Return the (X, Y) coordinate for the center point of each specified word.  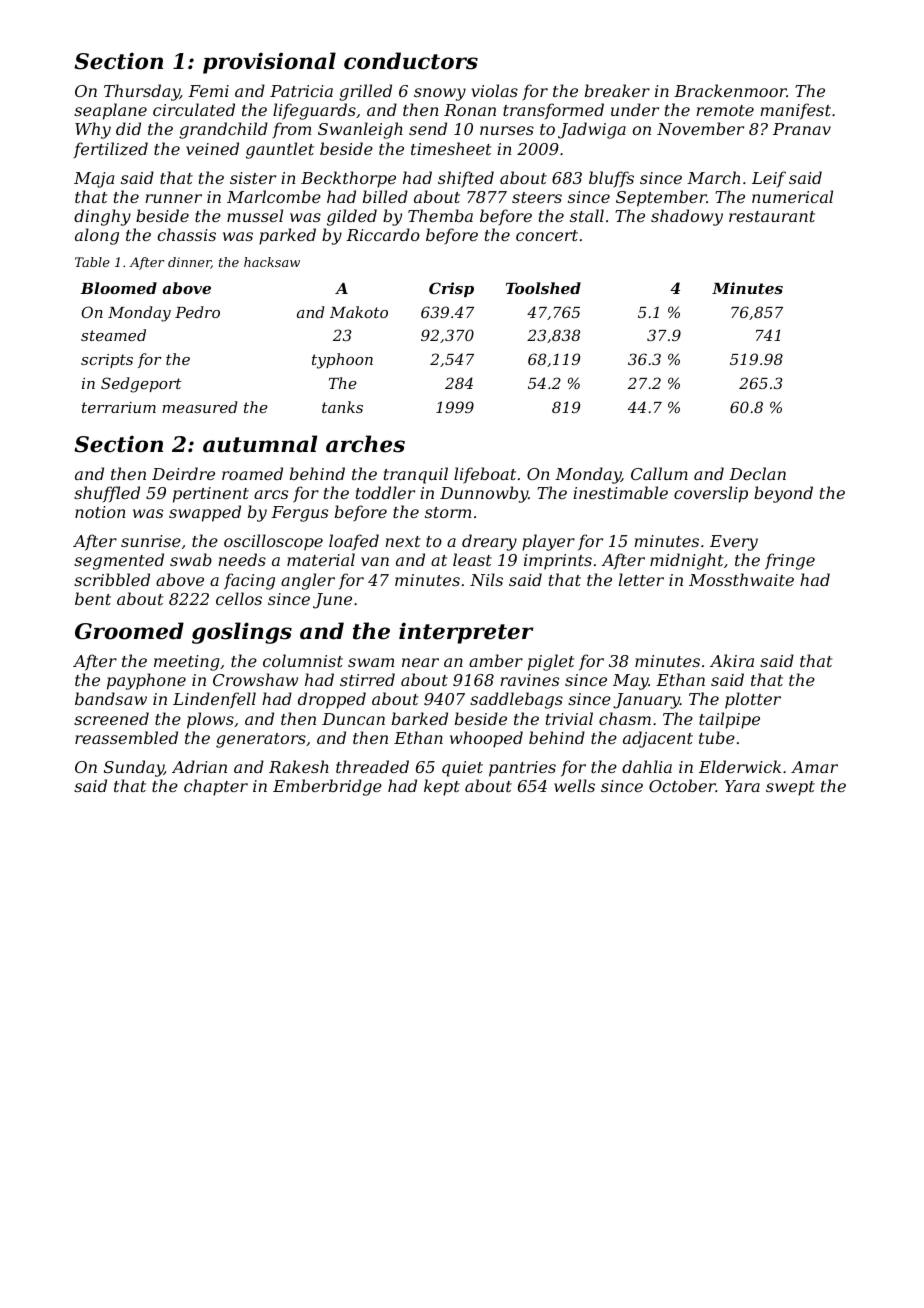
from (291, 130)
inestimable (620, 492)
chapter (216, 787)
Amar (814, 767)
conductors (411, 61)
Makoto (359, 312)
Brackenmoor (730, 90)
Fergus (299, 514)
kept (442, 787)
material (321, 559)
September (661, 198)
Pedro (197, 312)
